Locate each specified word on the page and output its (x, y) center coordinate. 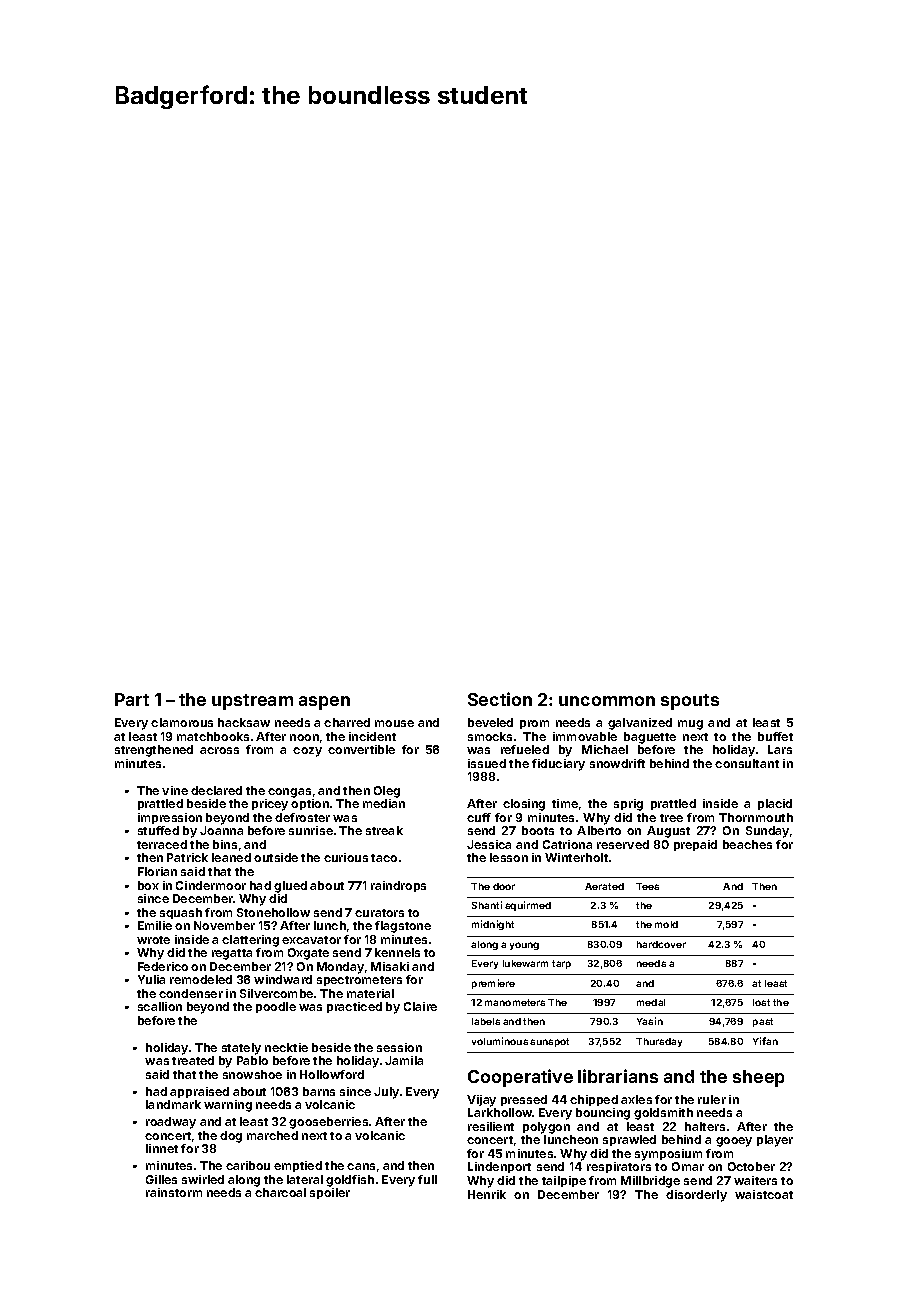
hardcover (661, 944)
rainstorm (174, 1192)
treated (193, 1060)
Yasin (650, 1021)
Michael (605, 749)
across (219, 750)
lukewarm (525, 963)
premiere (493, 984)
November (224, 925)
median (384, 803)
